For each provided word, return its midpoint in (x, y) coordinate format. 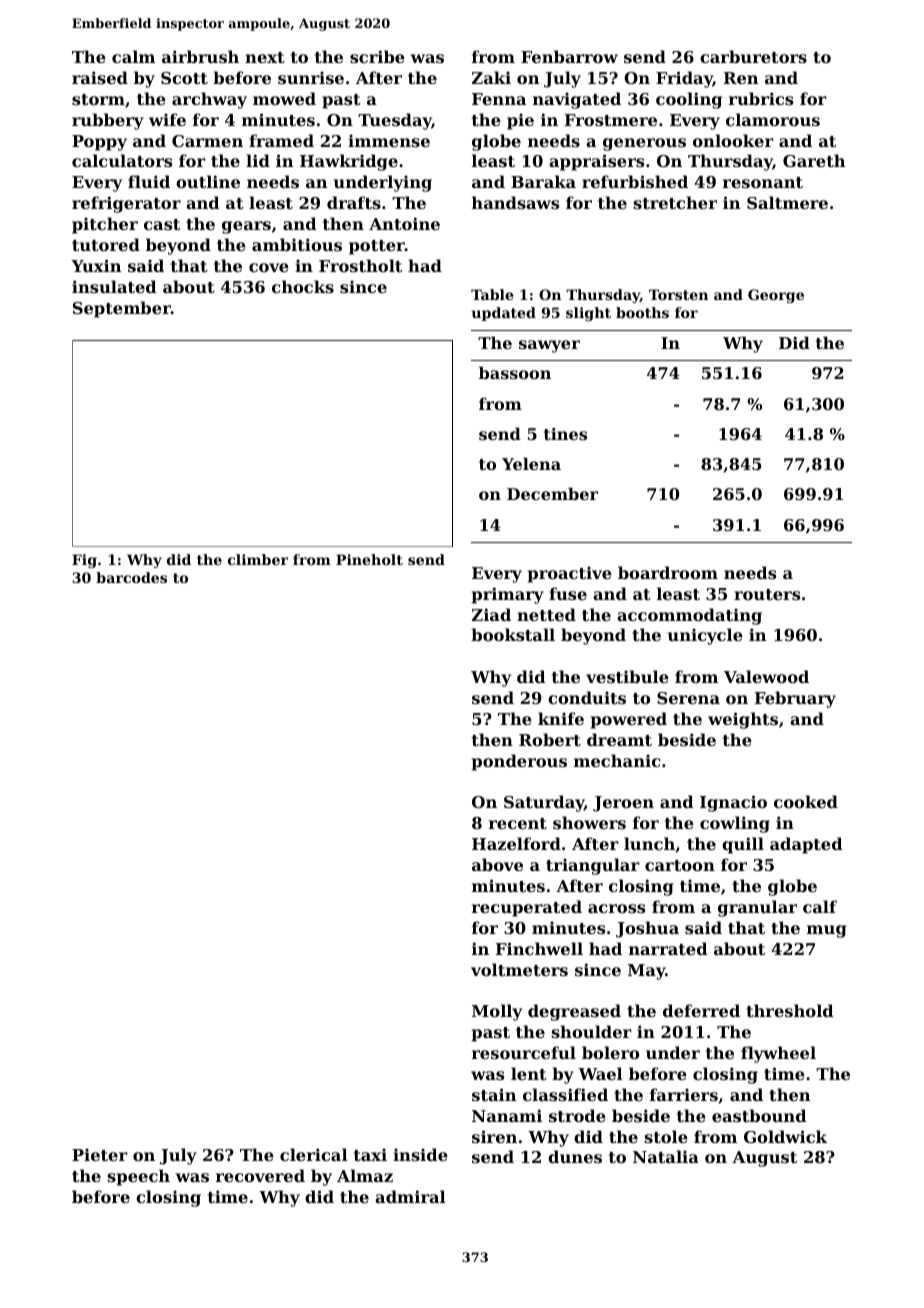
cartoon (680, 865)
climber (258, 559)
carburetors (753, 56)
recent (518, 823)
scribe (377, 56)
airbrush (200, 56)
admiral (410, 1196)
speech (139, 1177)
